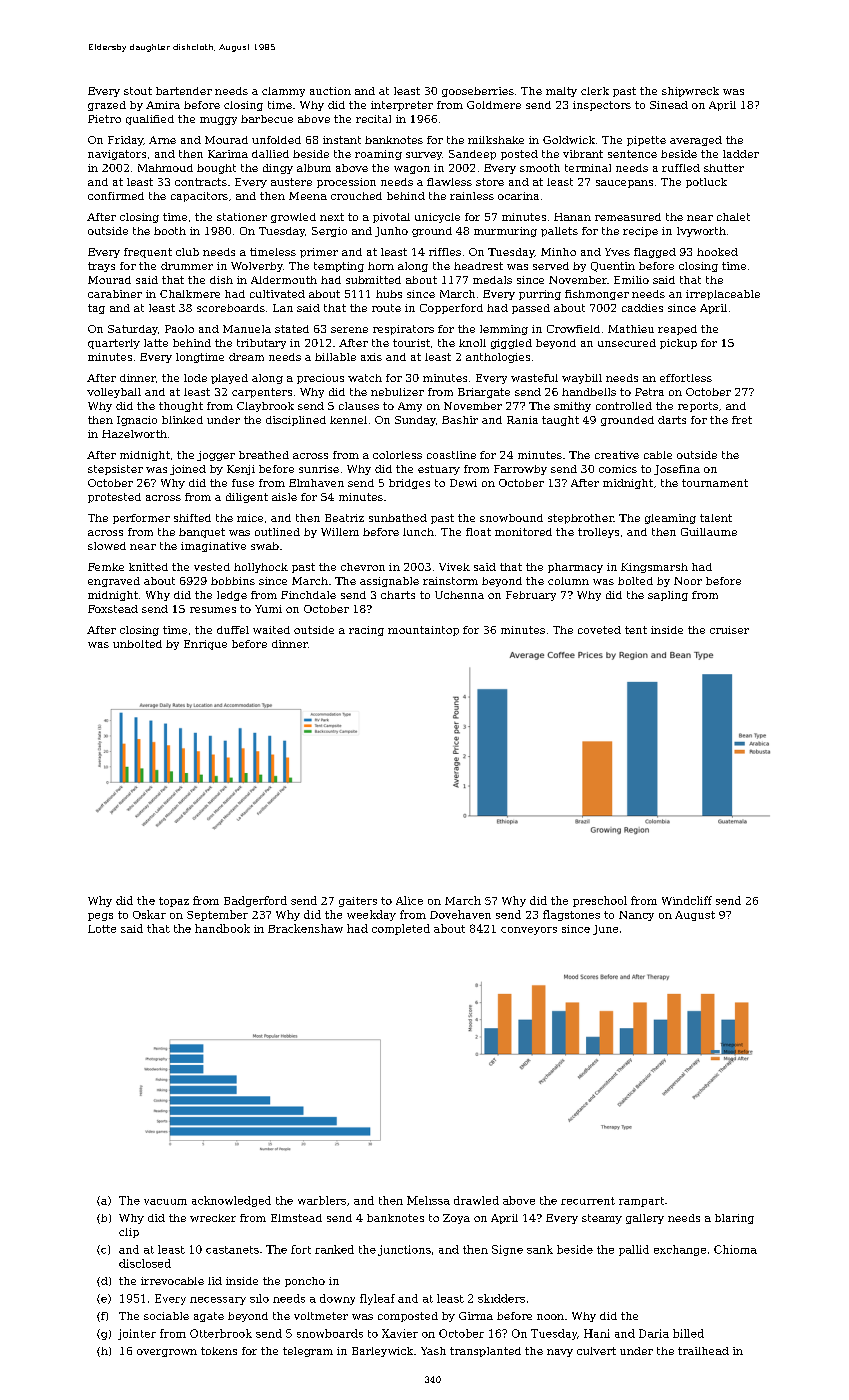  What do you see at coordinates (322, 1200) in the screenshot?
I see `warblers` at bounding box center [322, 1200].
